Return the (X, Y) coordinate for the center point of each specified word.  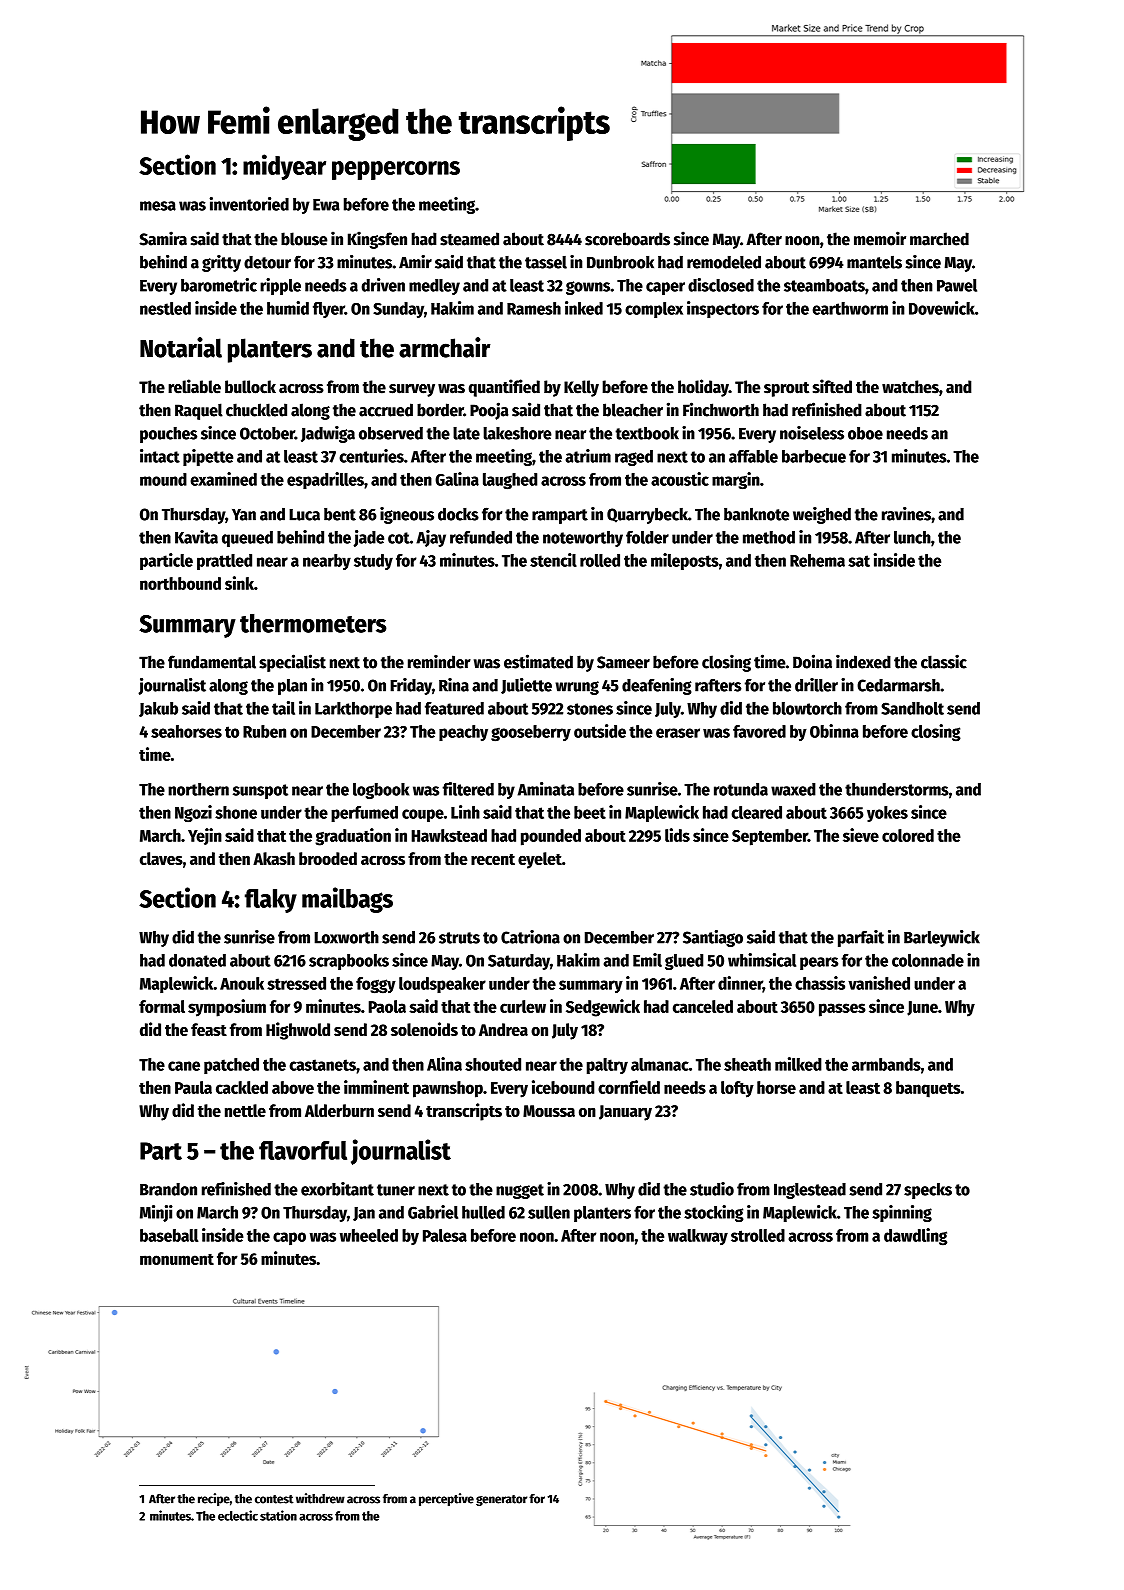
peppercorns (396, 170)
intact (160, 456)
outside (600, 731)
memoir (880, 238)
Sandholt (912, 708)
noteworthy (583, 539)
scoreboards (627, 239)
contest (274, 1499)
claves (161, 858)
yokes (887, 814)
